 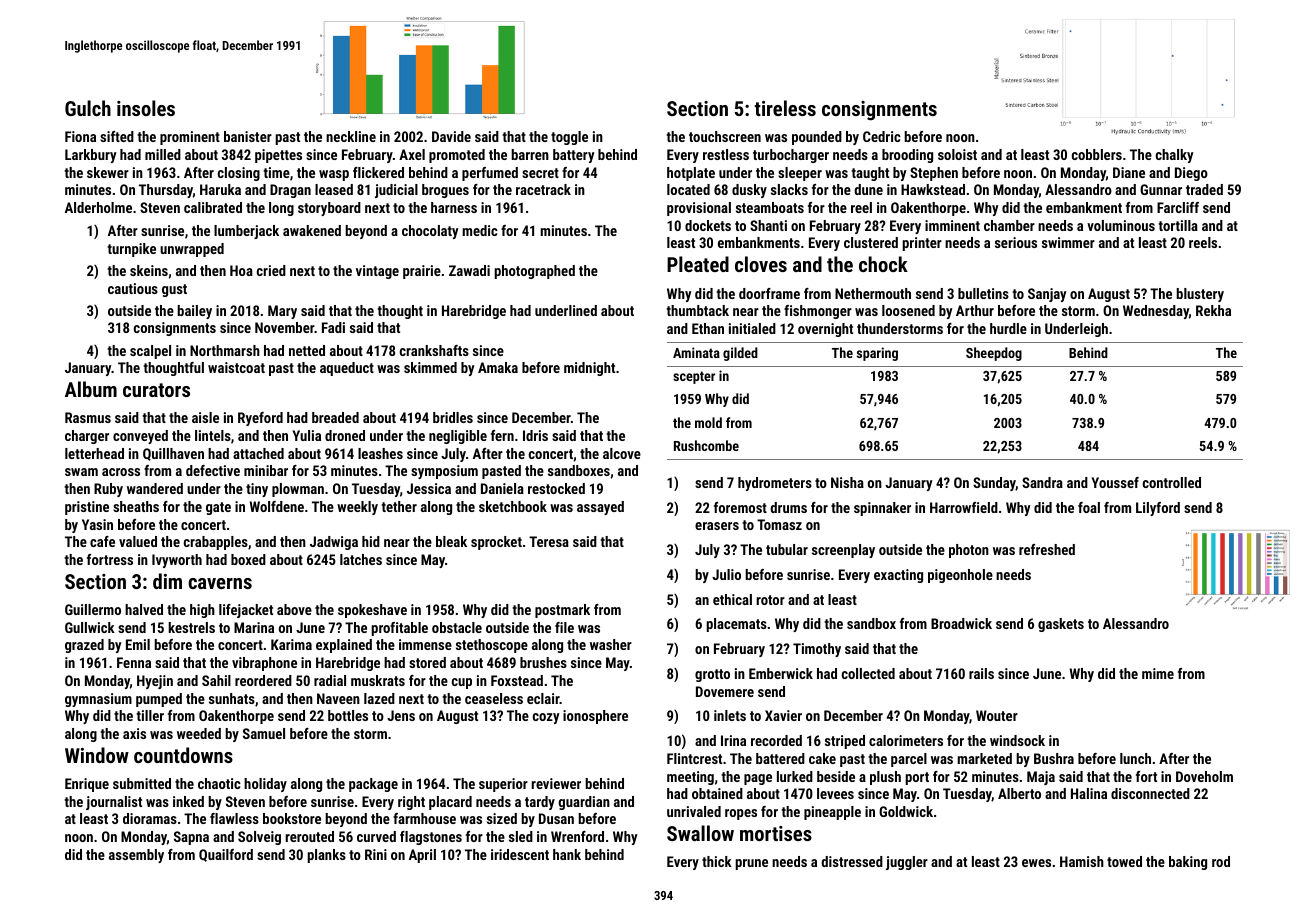 What do you see at coordinates (213, 207) in the document?
I see `calibrated` at bounding box center [213, 207].
